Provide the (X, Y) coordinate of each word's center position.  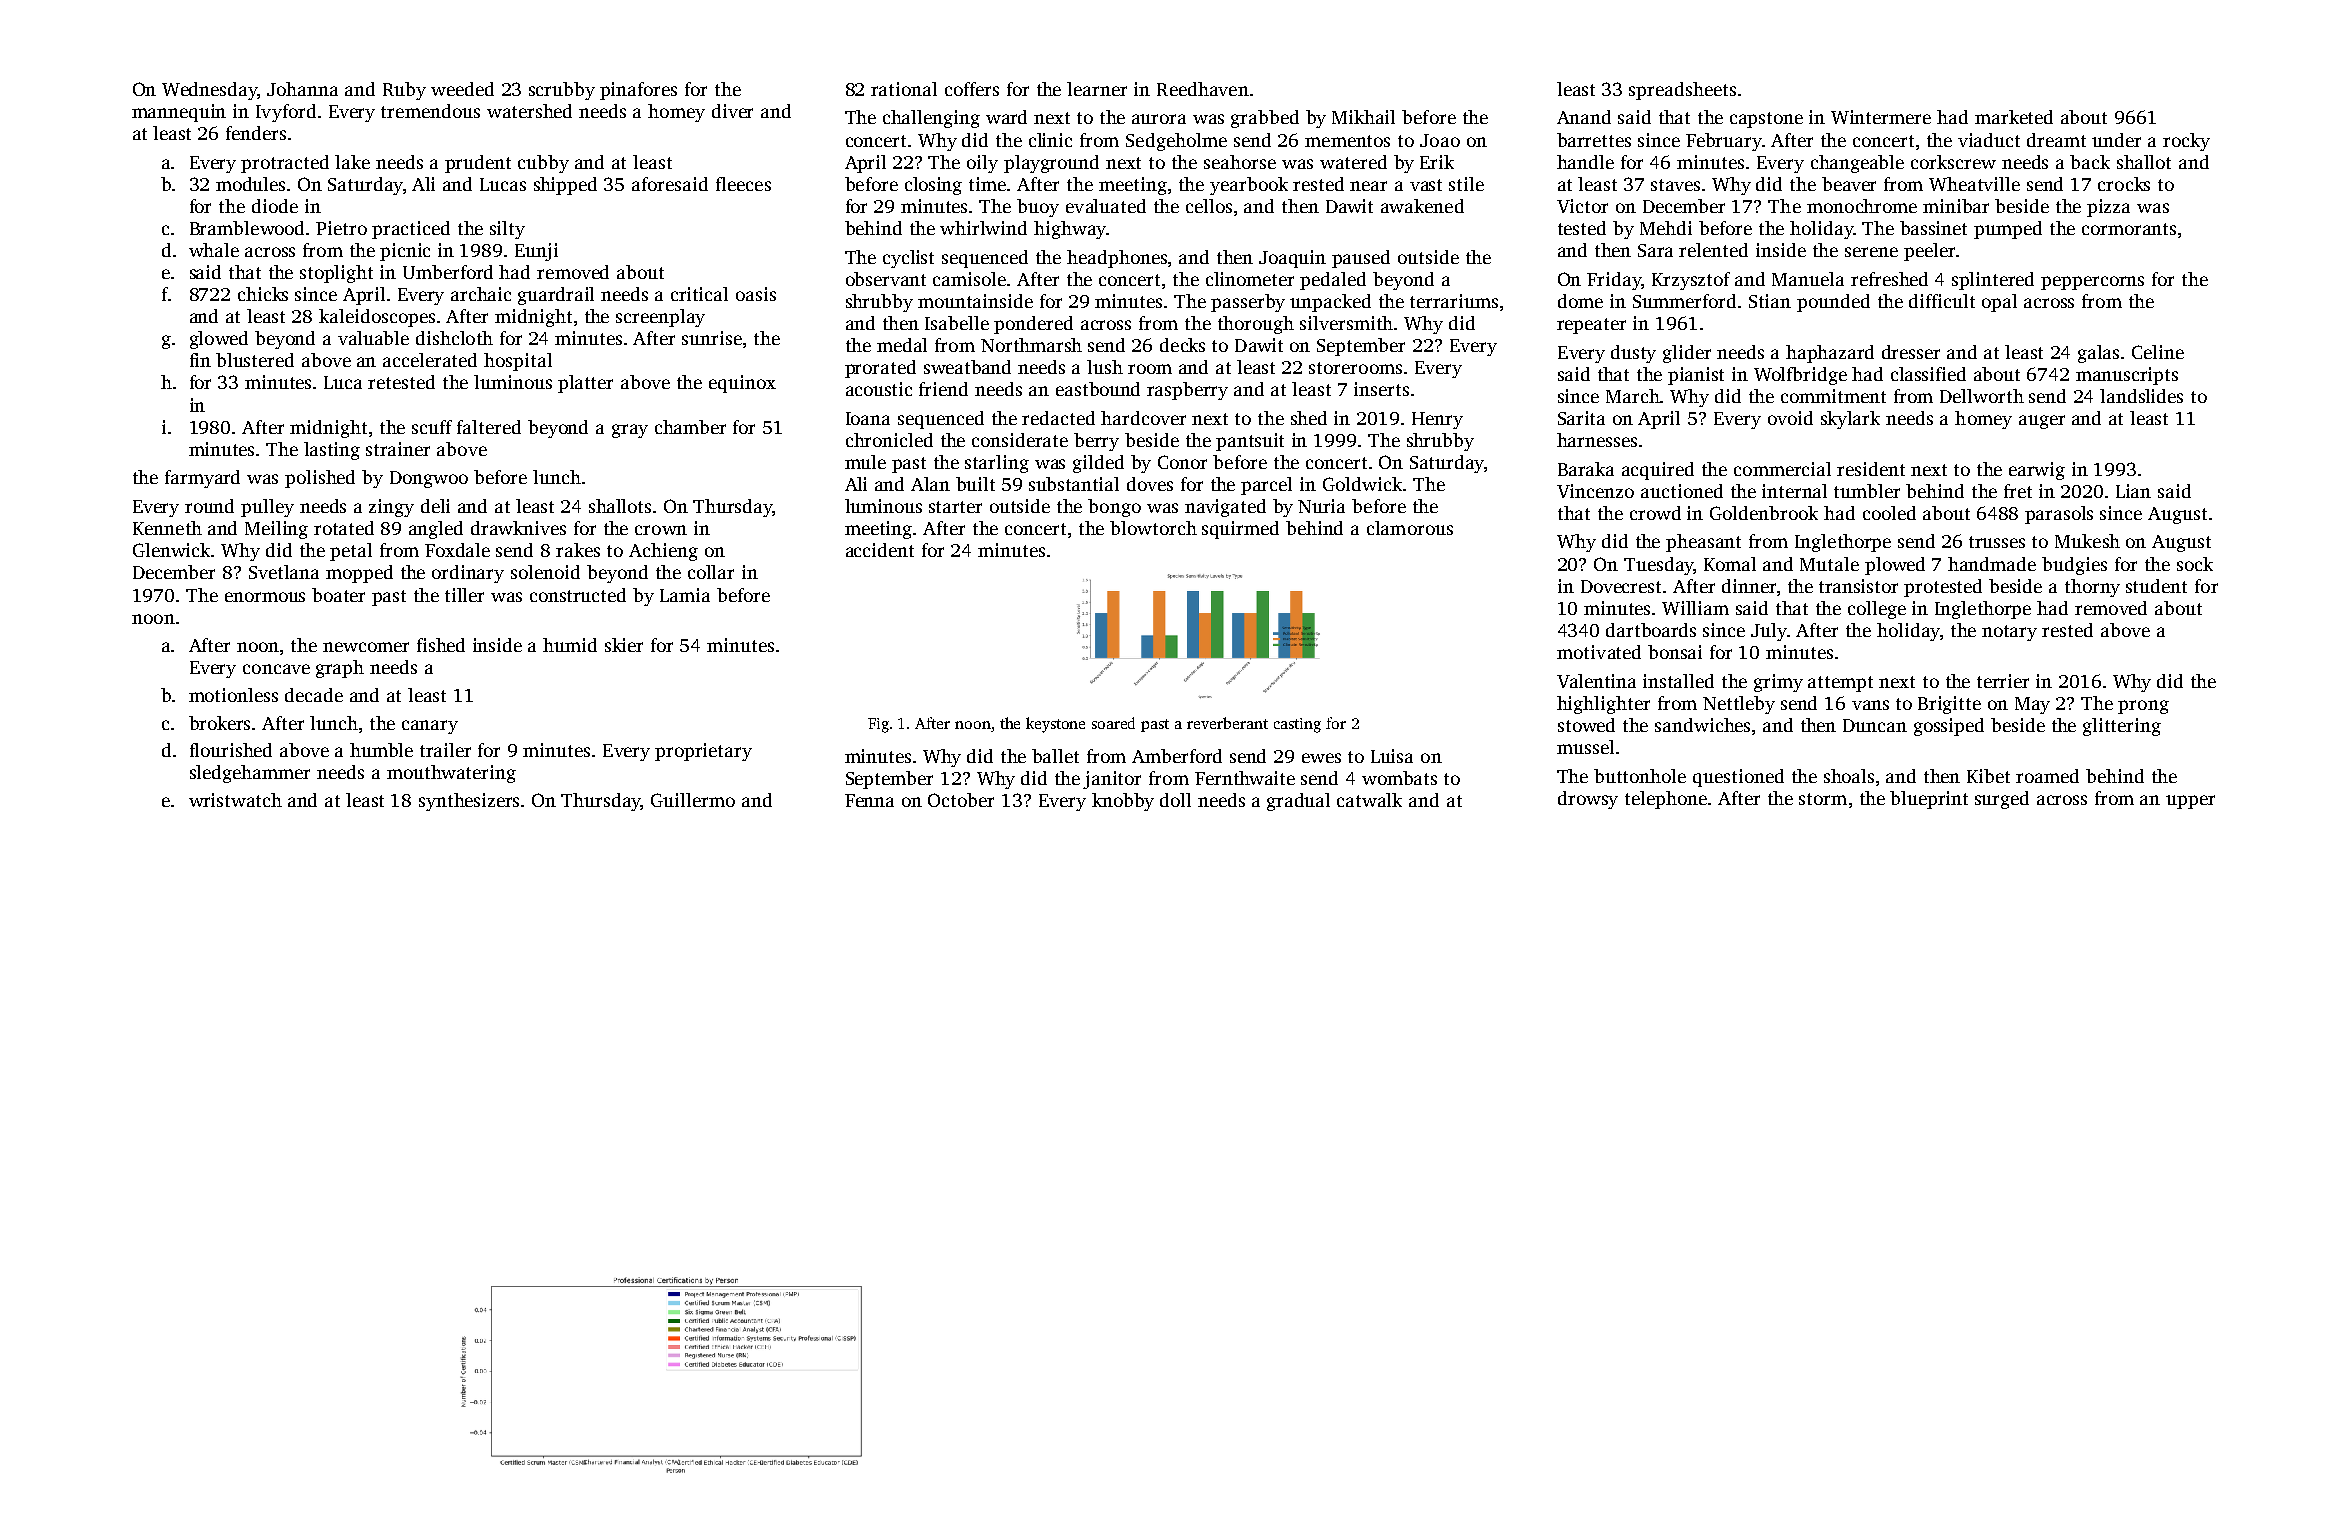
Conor (1182, 462)
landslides (2141, 396)
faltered (489, 427)
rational (904, 89)
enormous (265, 597)
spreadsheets (1682, 91)
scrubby (562, 91)
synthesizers (469, 802)
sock (2195, 564)
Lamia (685, 595)
